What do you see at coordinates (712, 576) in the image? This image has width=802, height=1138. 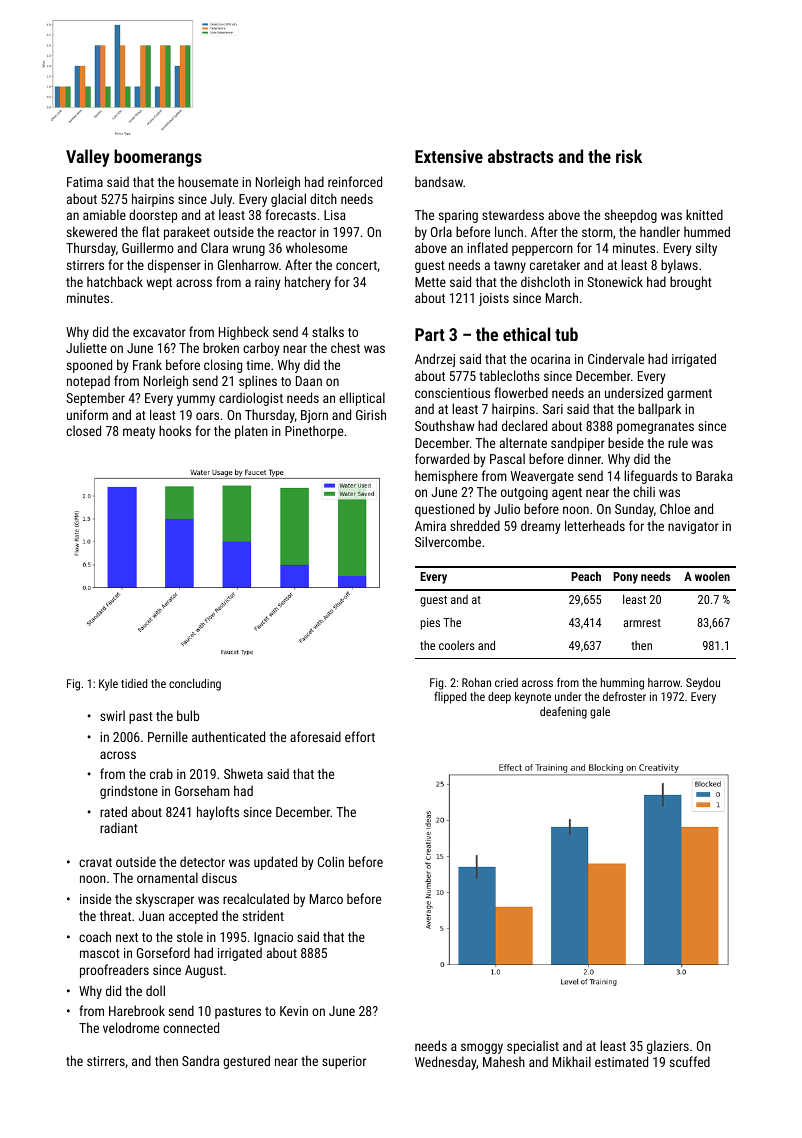 I see `woolen` at bounding box center [712, 576].
